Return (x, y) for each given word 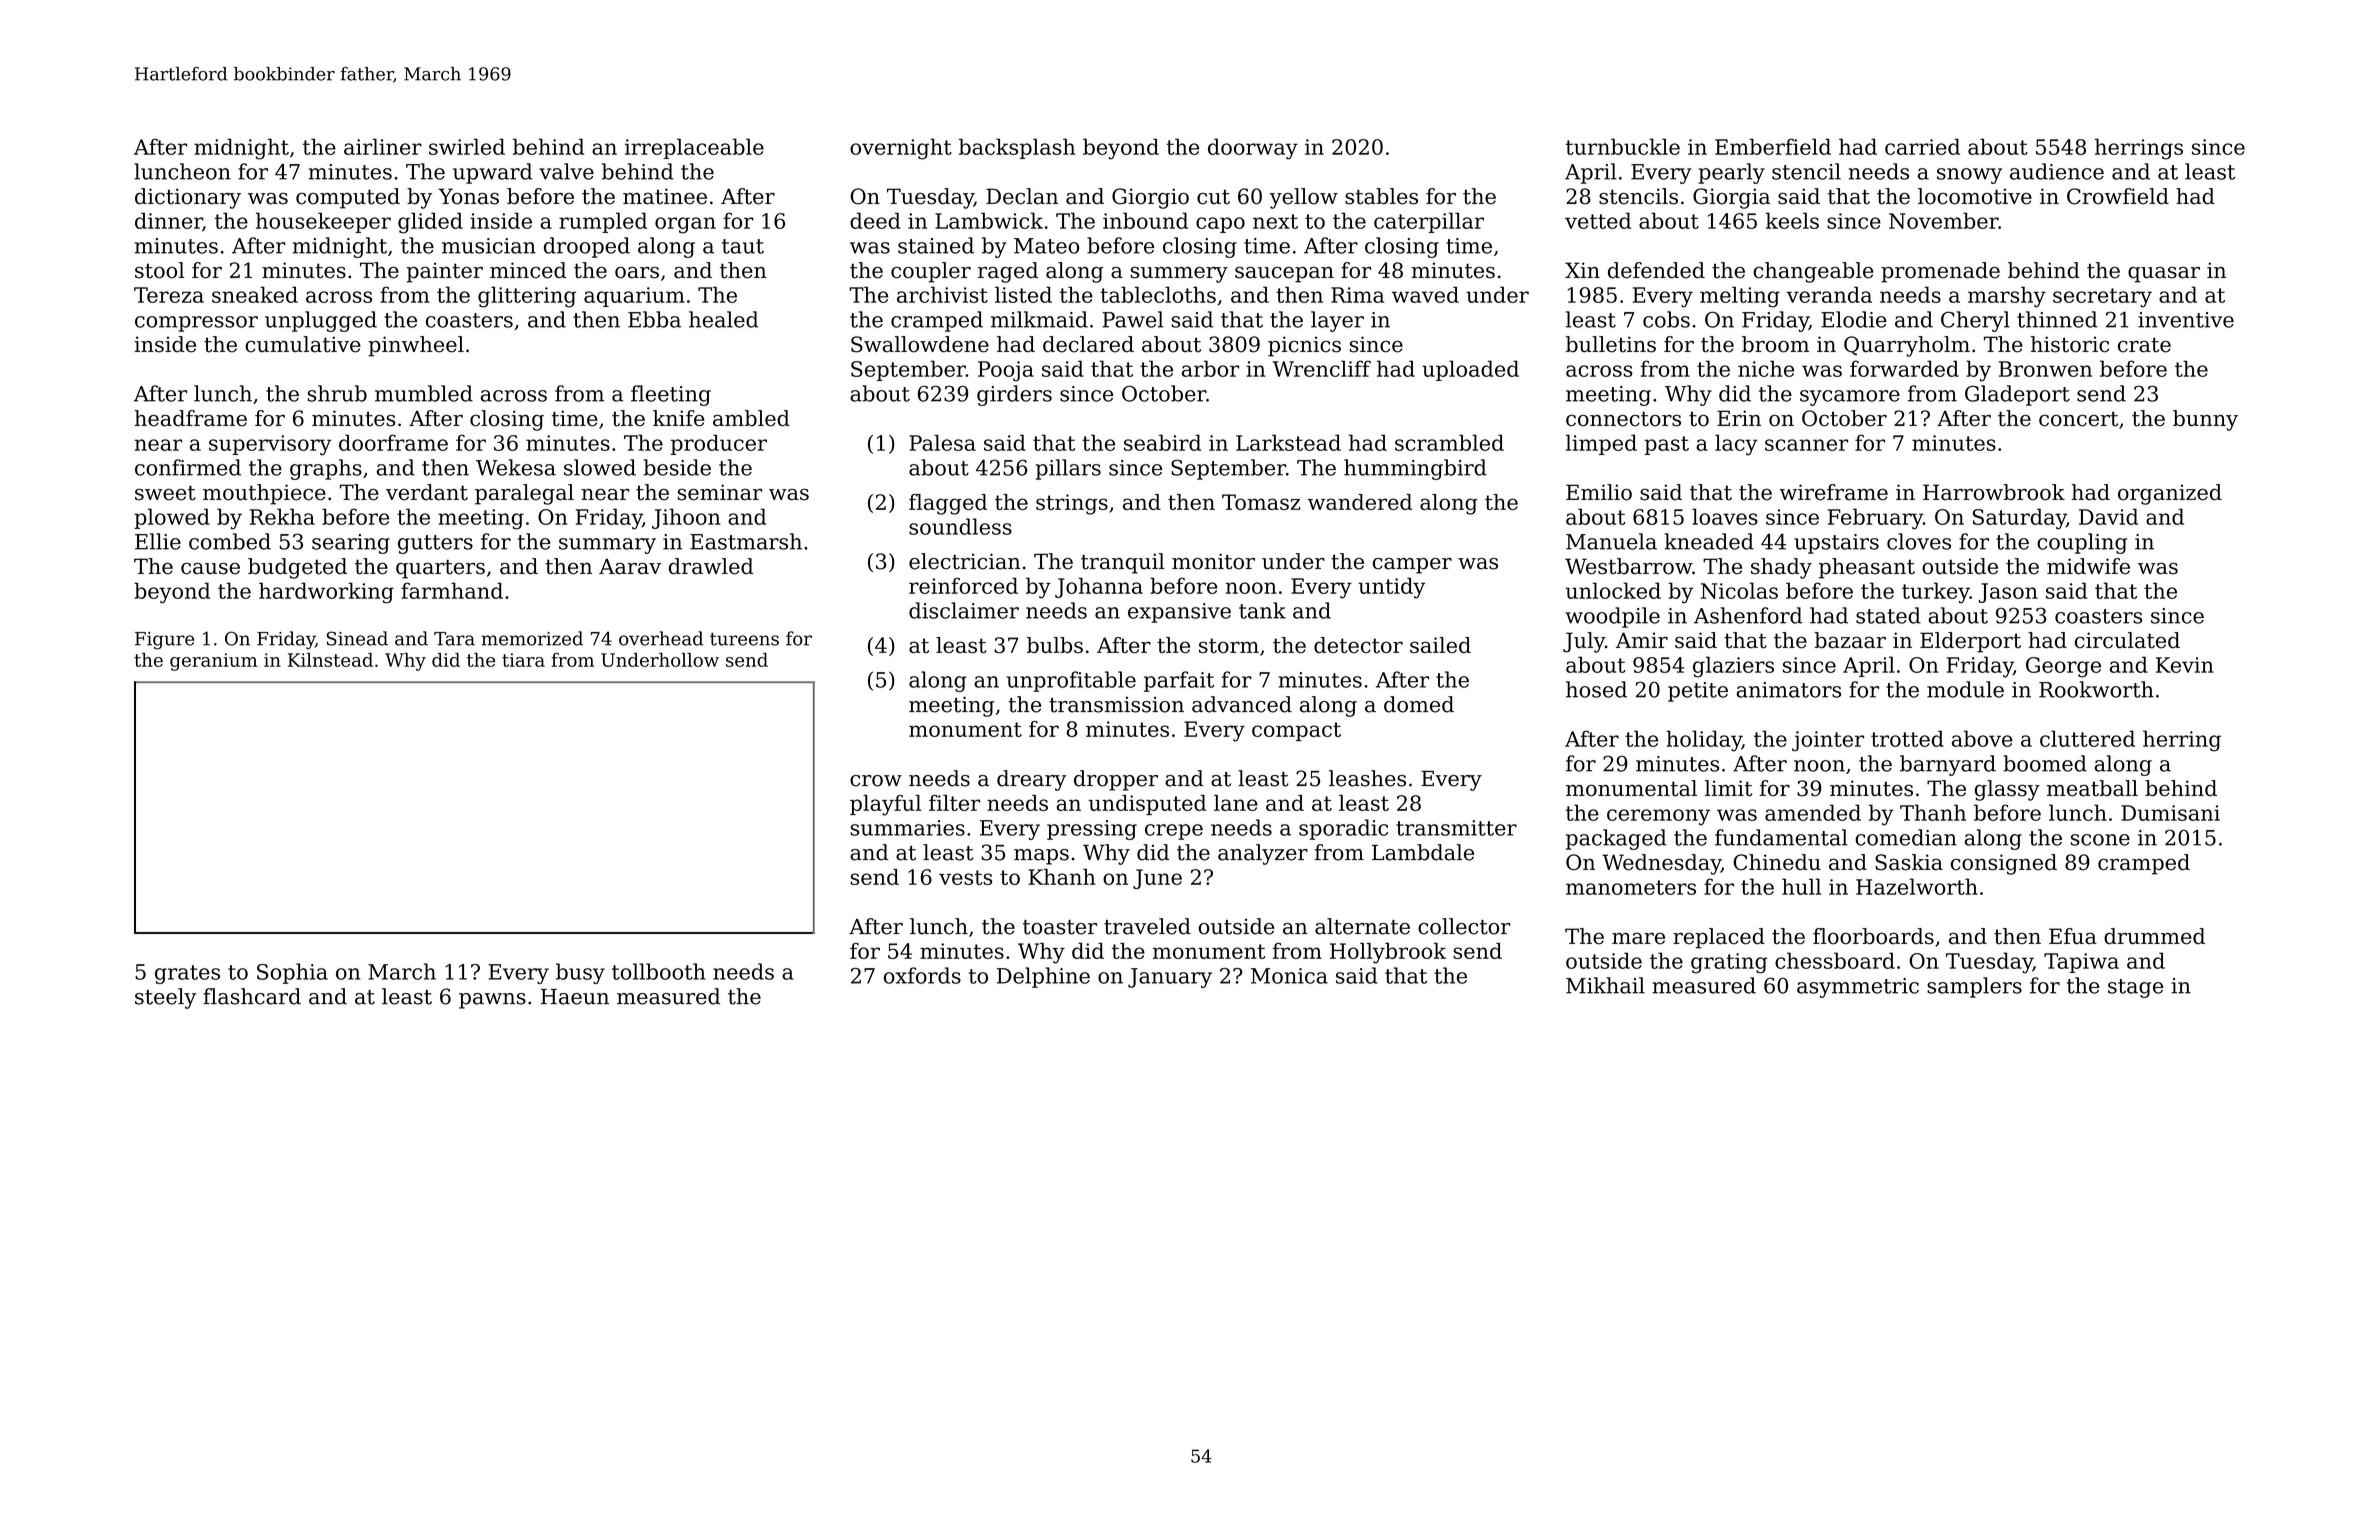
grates (187, 974)
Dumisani (2170, 813)
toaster (1060, 927)
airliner (383, 146)
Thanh (1933, 812)
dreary (1031, 780)
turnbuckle (1623, 146)
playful (885, 805)
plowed (172, 518)
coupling (2082, 543)
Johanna (1099, 587)
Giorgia (1731, 198)
